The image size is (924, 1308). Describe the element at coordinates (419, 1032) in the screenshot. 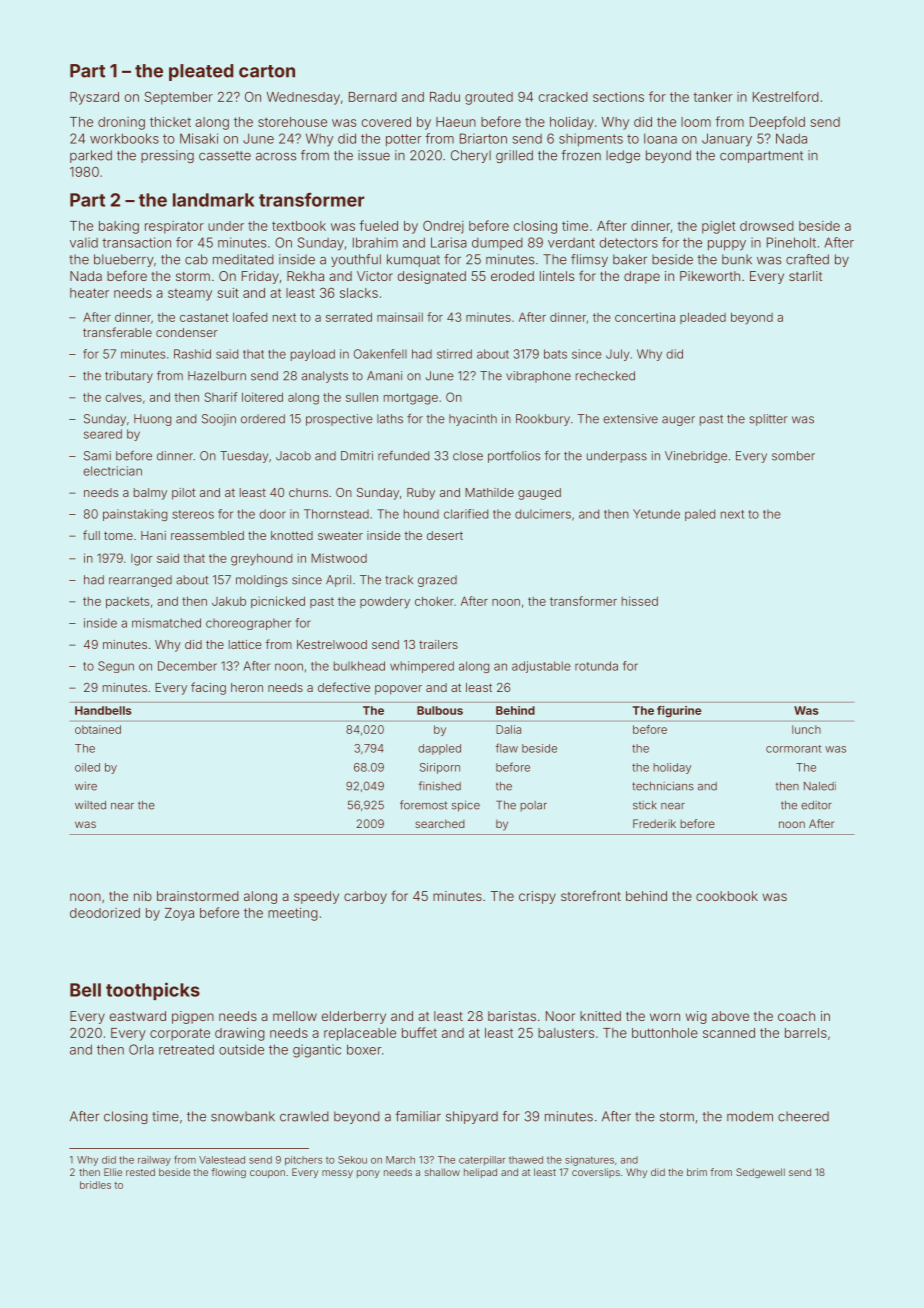

I see `buffet` at that location.
